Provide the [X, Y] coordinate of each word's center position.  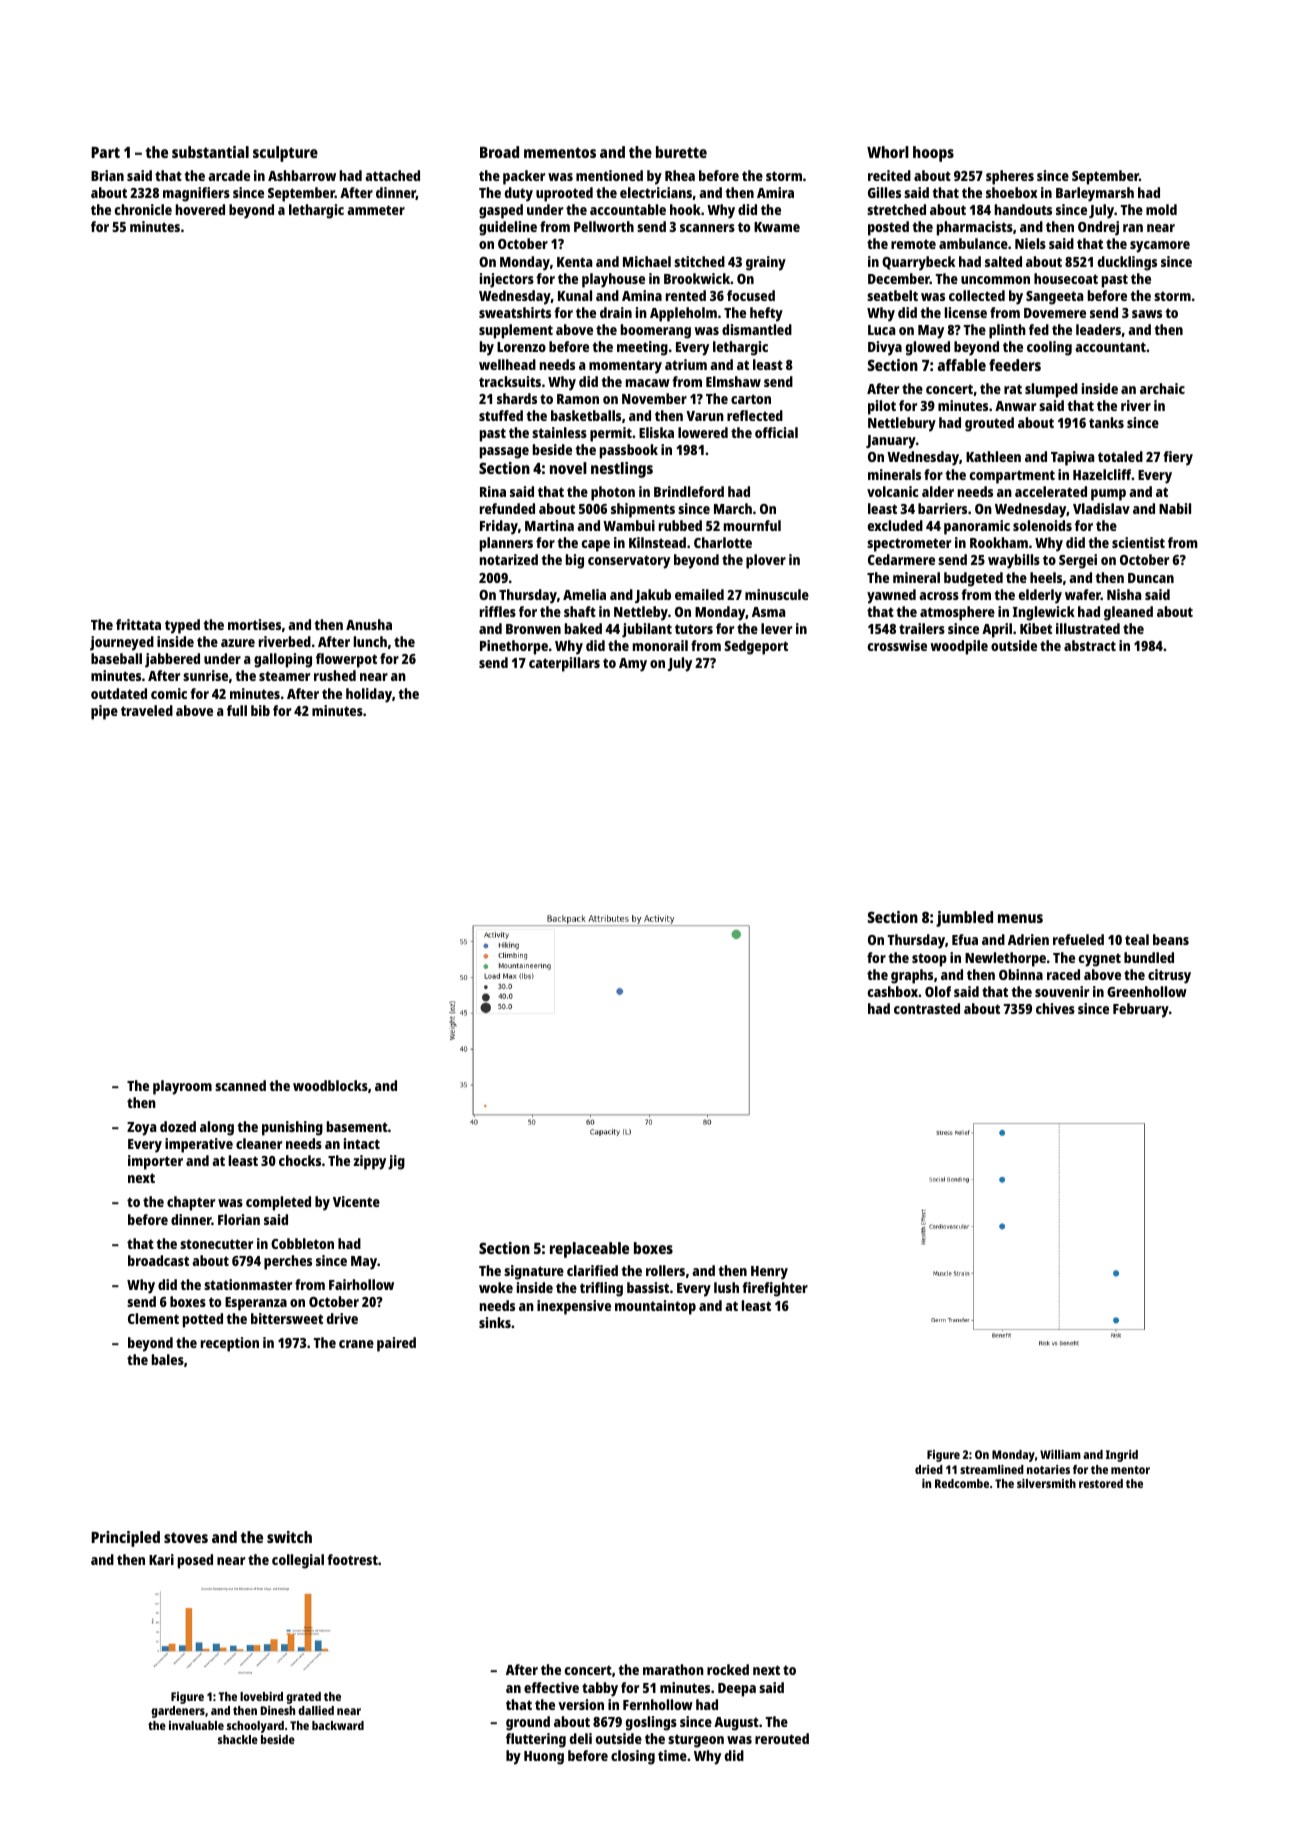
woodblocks [330, 1085]
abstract [1090, 645]
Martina [549, 525]
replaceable [589, 1250]
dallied [316, 1710]
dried [929, 1469]
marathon [673, 1669]
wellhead [507, 364]
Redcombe [962, 1483]
